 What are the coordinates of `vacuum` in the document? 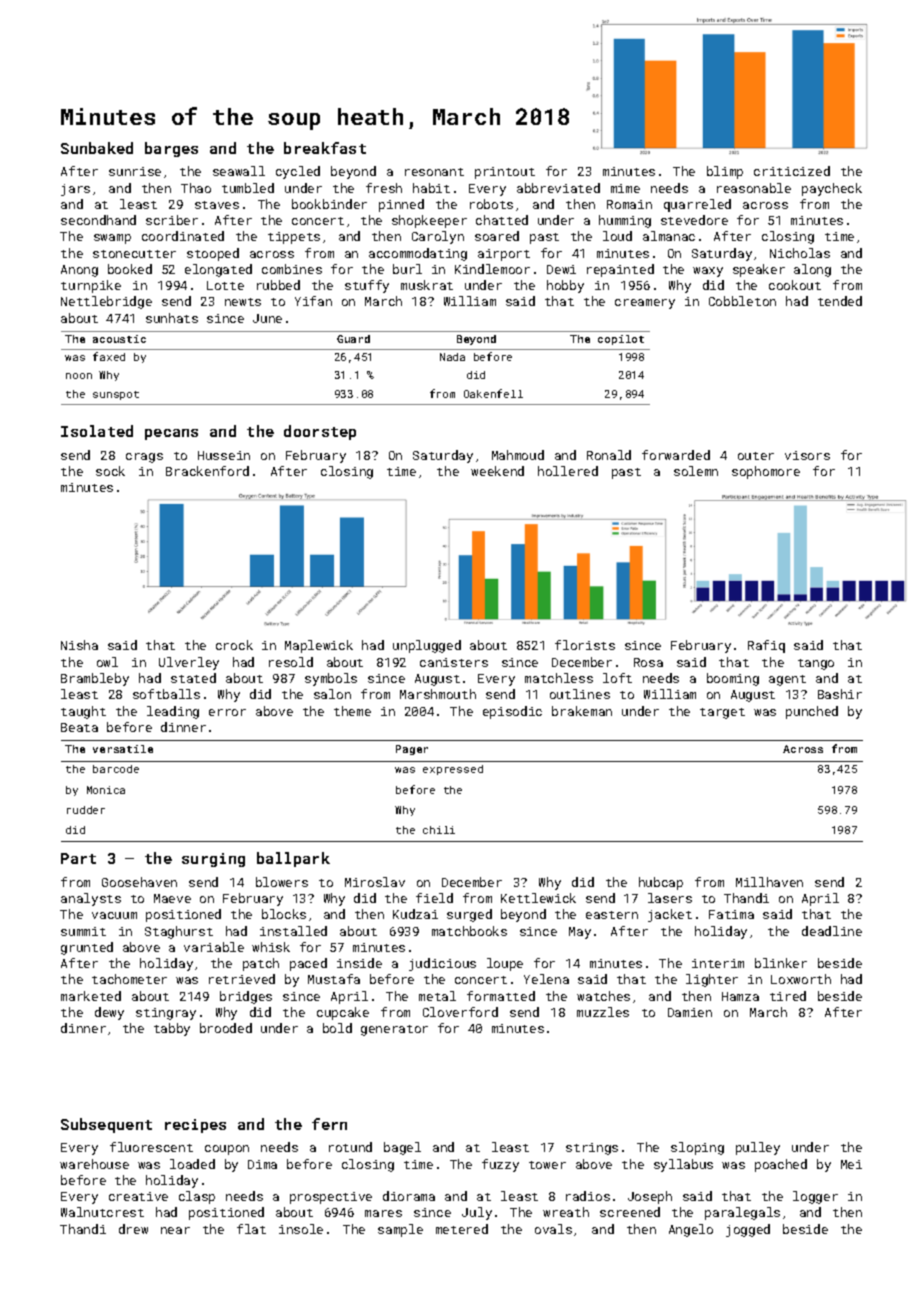 It's located at (114, 915).
